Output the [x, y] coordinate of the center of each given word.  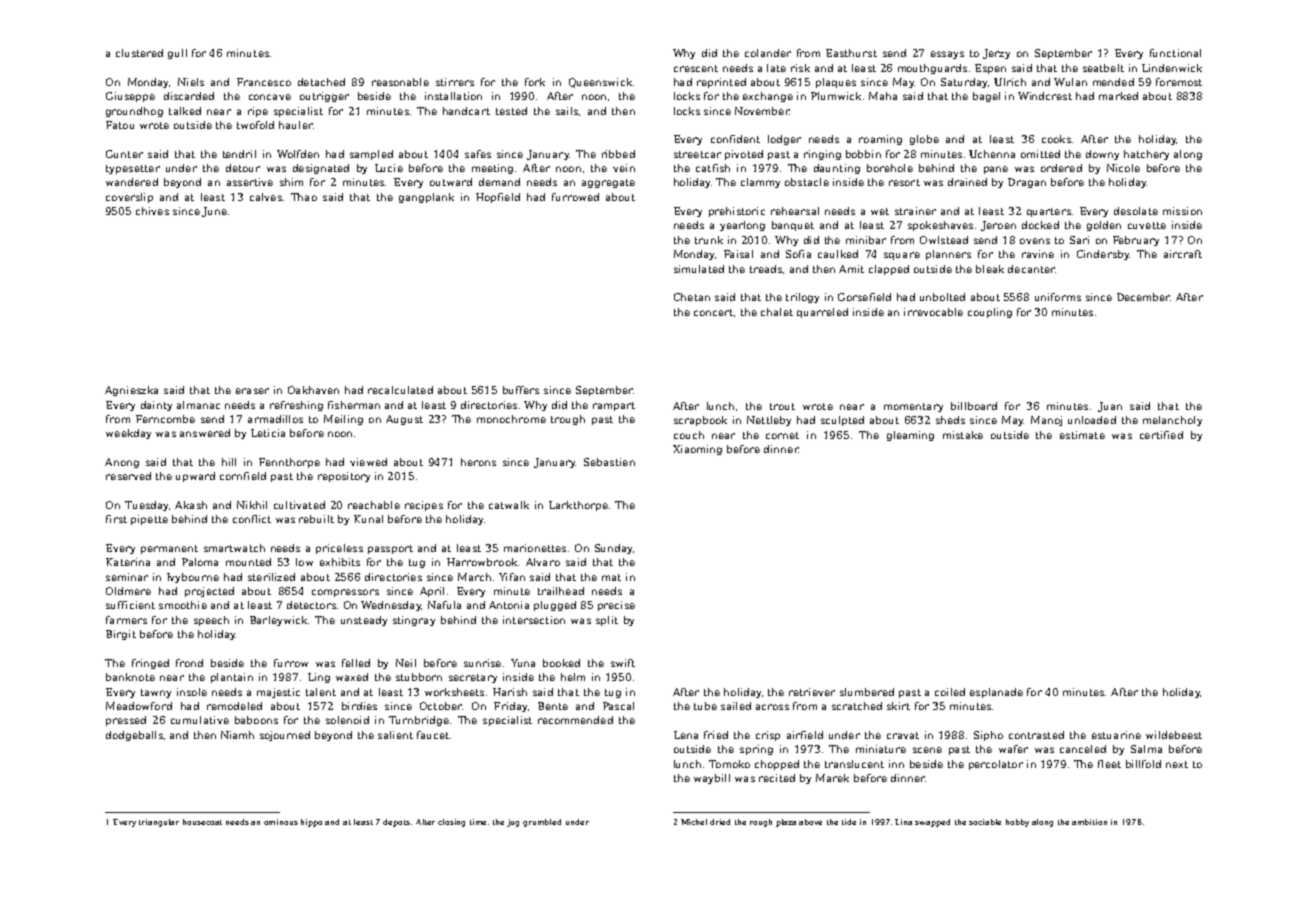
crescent [696, 68]
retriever [812, 692]
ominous [281, 822]
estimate [1082, 435]
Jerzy [996, 54]
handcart [466, 111]
